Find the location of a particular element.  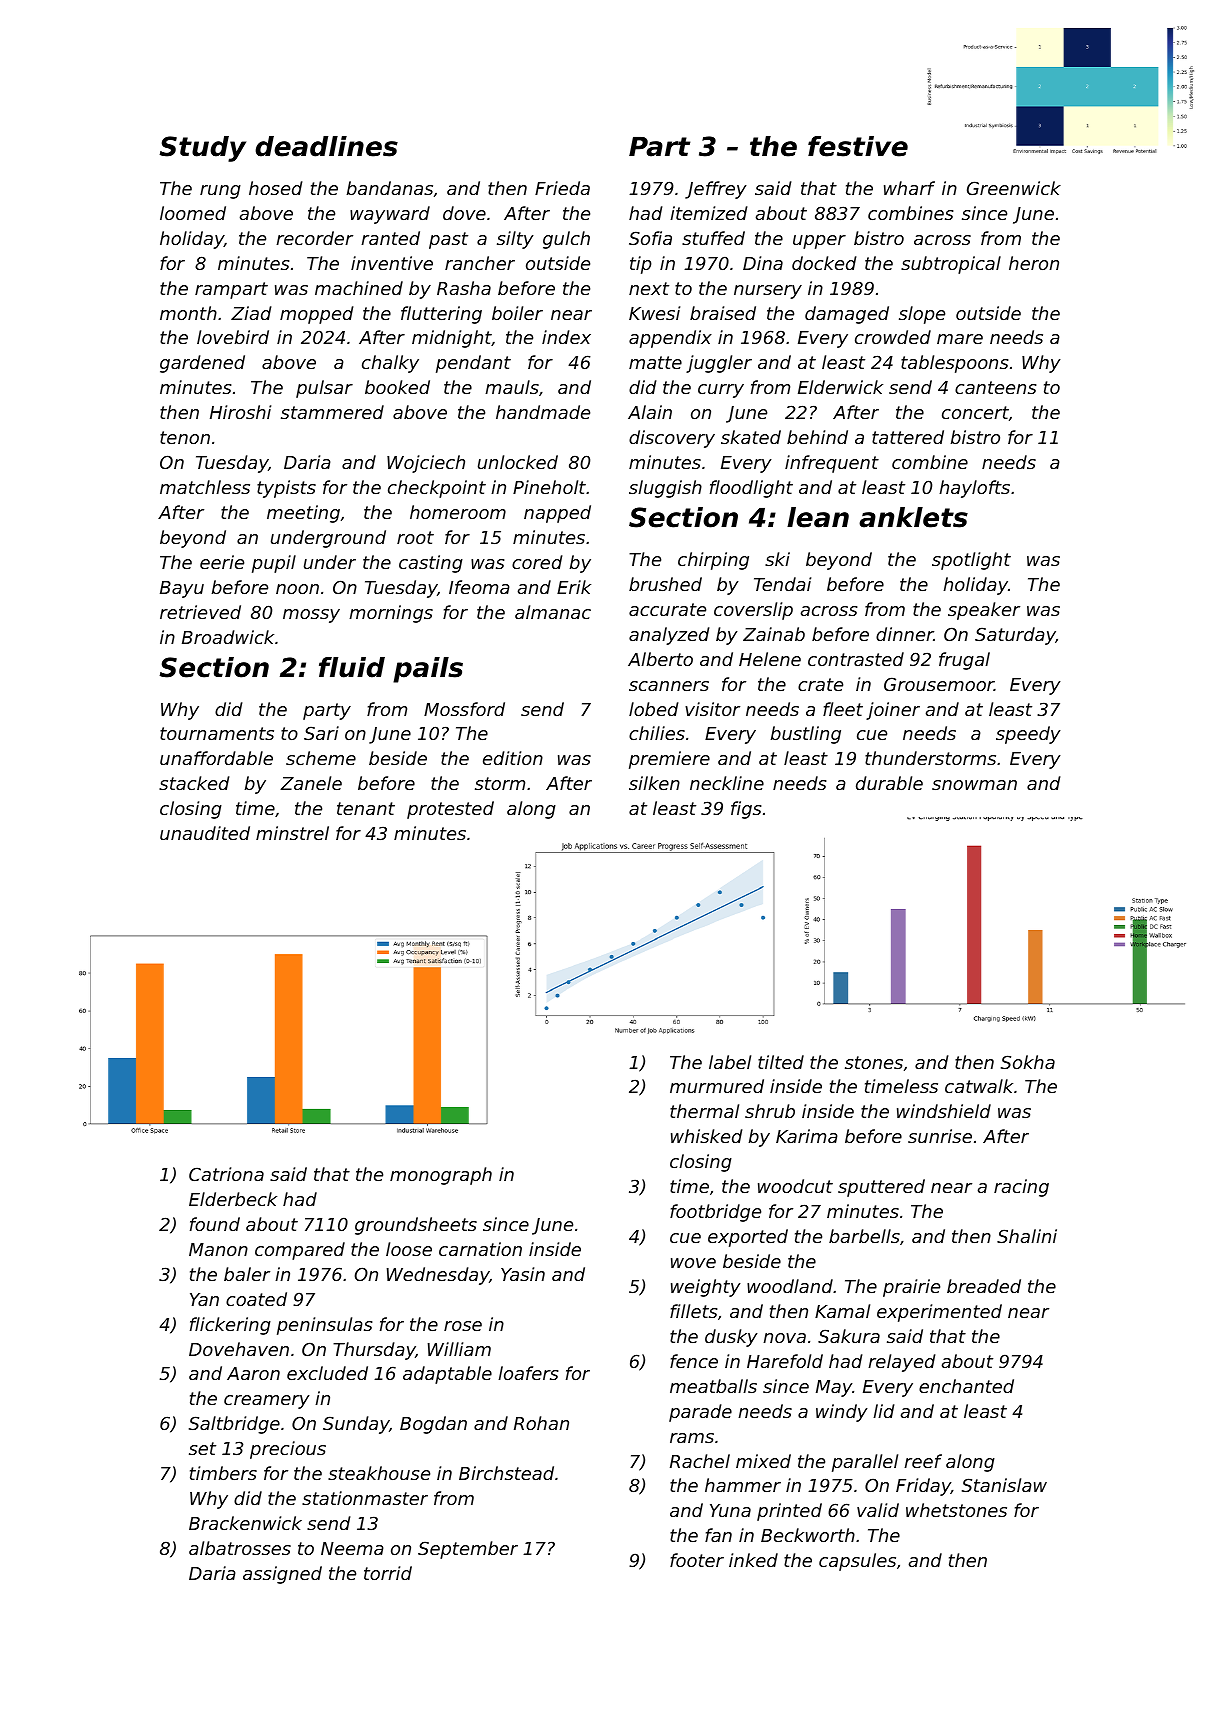

minstrel is located at coordinates (292, 833).
